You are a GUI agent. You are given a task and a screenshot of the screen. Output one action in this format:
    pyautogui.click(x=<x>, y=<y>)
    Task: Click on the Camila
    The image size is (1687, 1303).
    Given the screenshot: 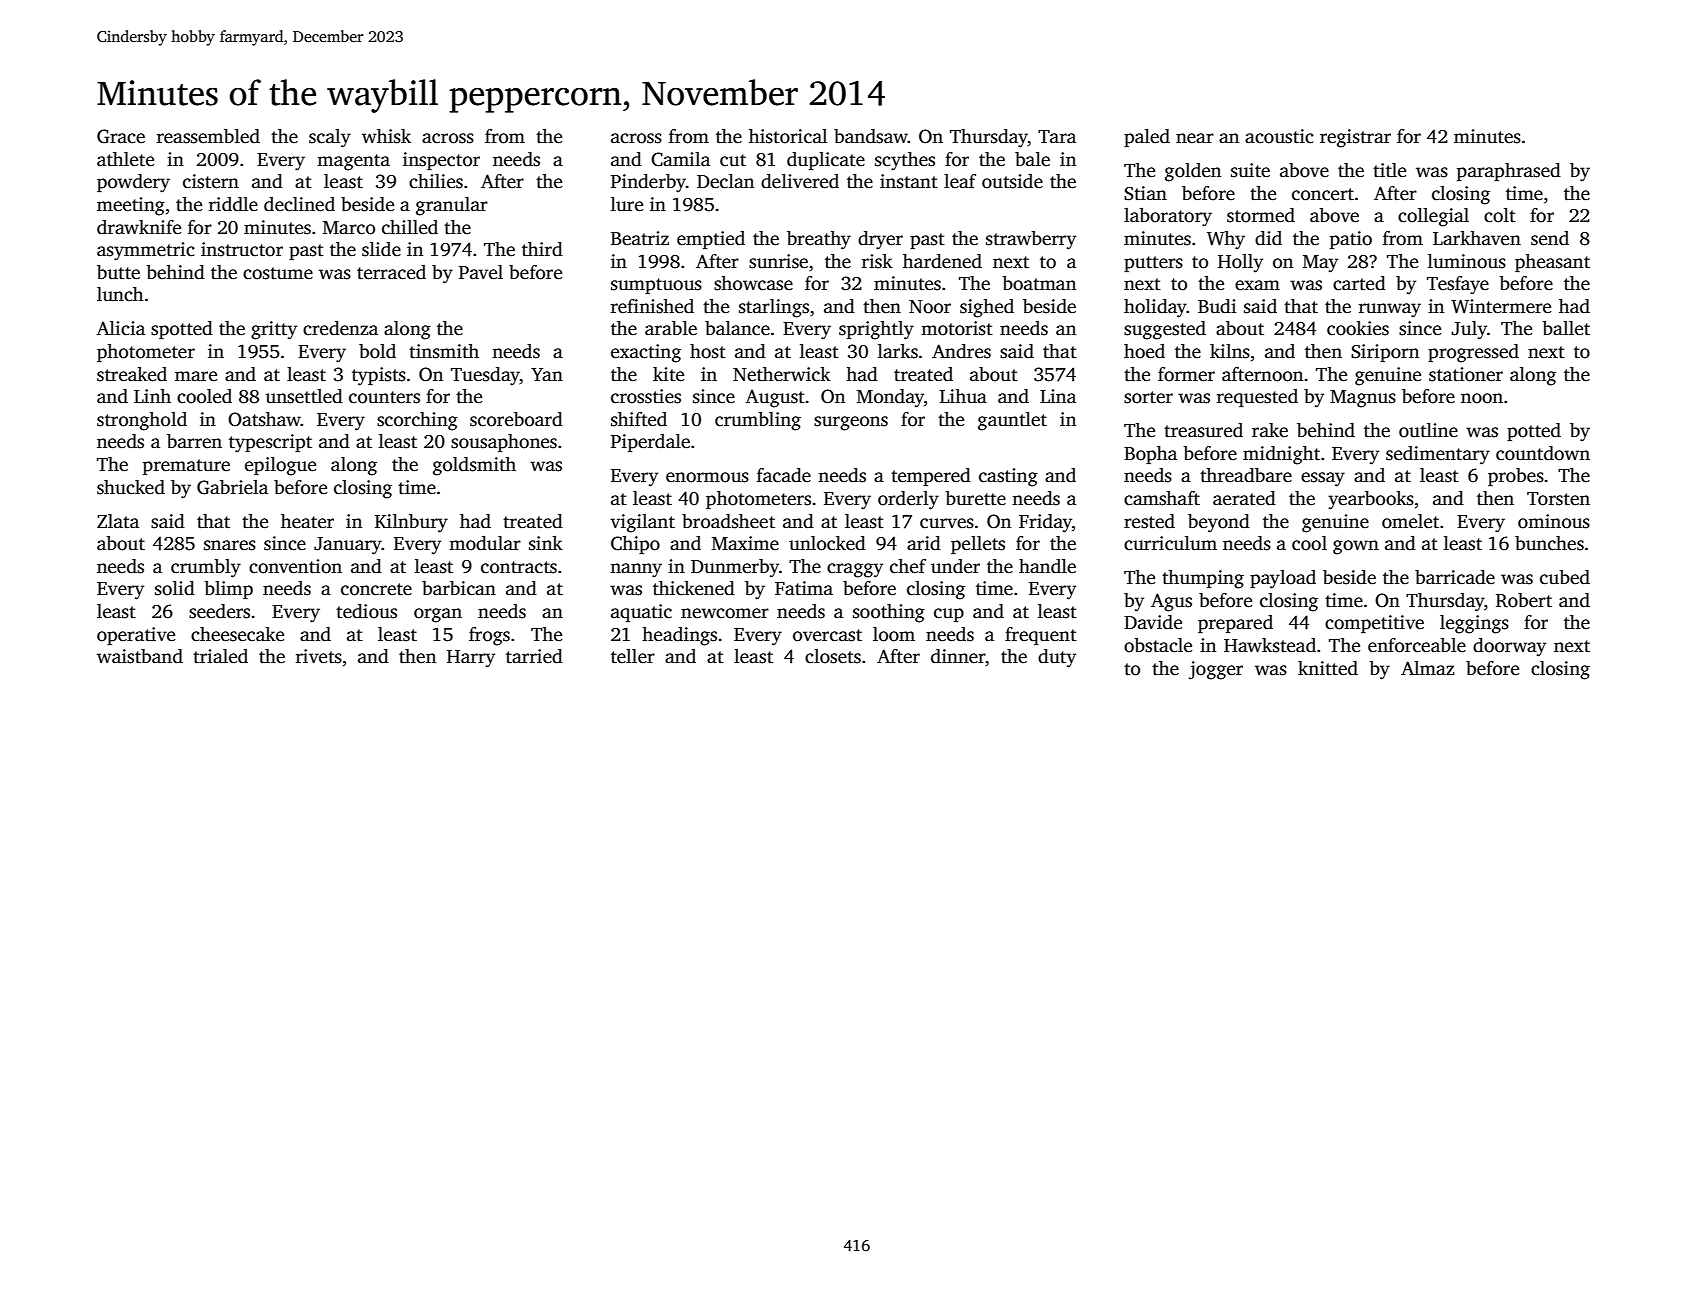 What is the action you would take?
    pyautogui.click(x=680, y=159)
